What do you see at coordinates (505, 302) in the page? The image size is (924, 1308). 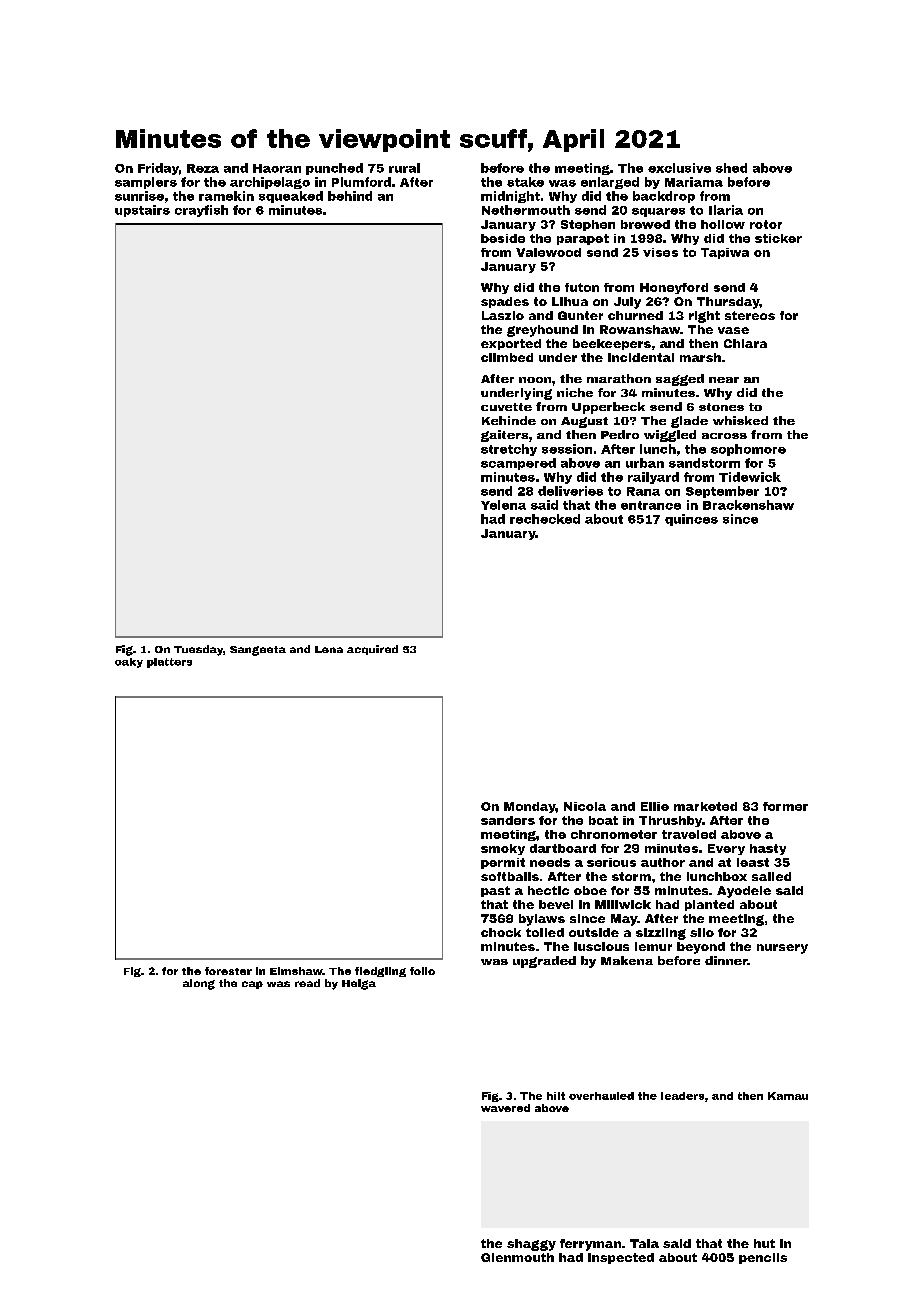 I see `spades` at bounding box center [505, 302].
